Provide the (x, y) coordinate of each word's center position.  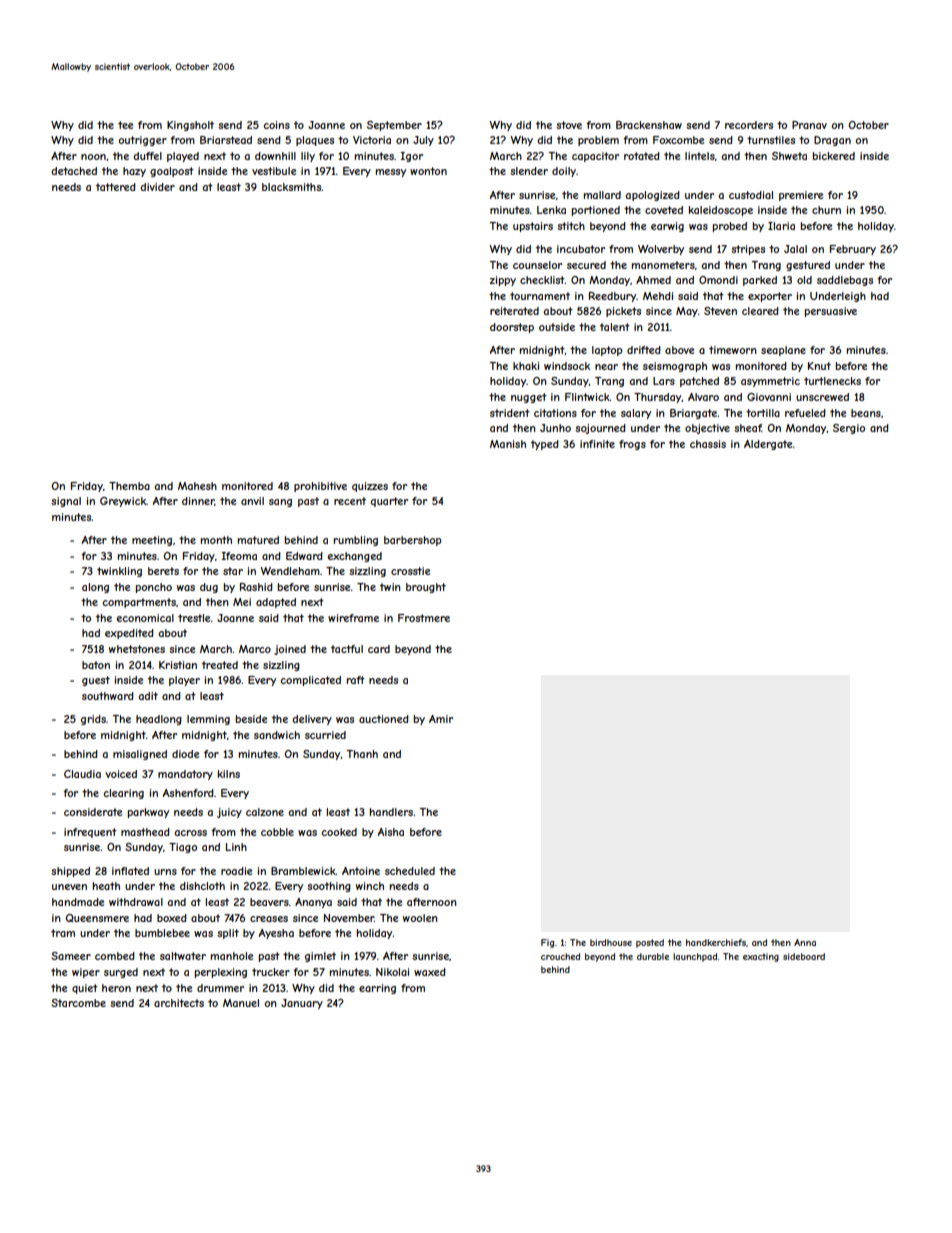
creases (269, 919)
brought (426, 588)
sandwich (277, 735)
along (95, 588)
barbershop (412, 541)
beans (866, 413)
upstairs (533, 227)
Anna (805, 942)
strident (510, 413)
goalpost (172, 172)
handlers (391, 812)
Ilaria (781, 226)
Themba (129, 486)
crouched (560, 956)
